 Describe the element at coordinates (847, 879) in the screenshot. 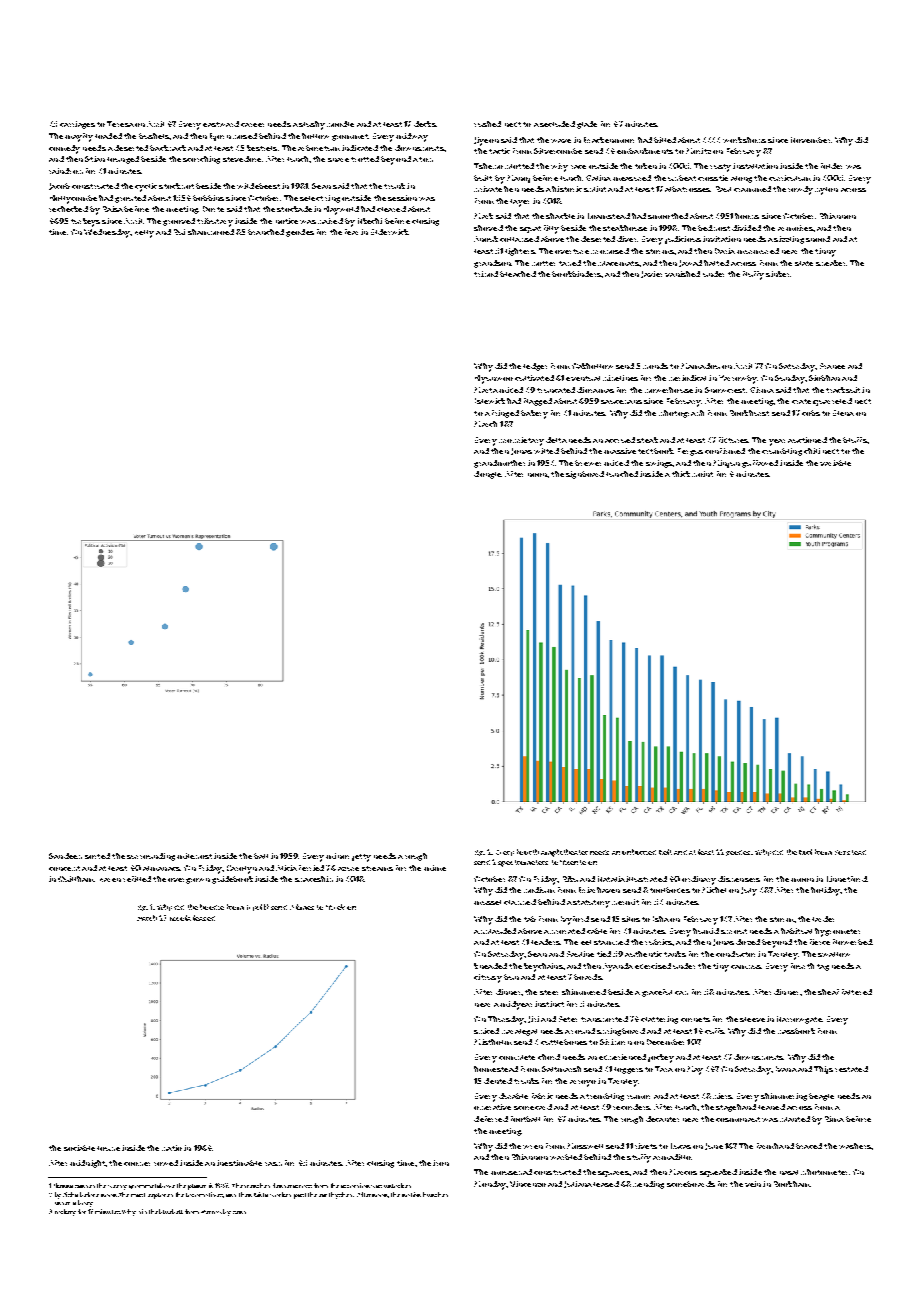

I see `Linnetford` at that location.
